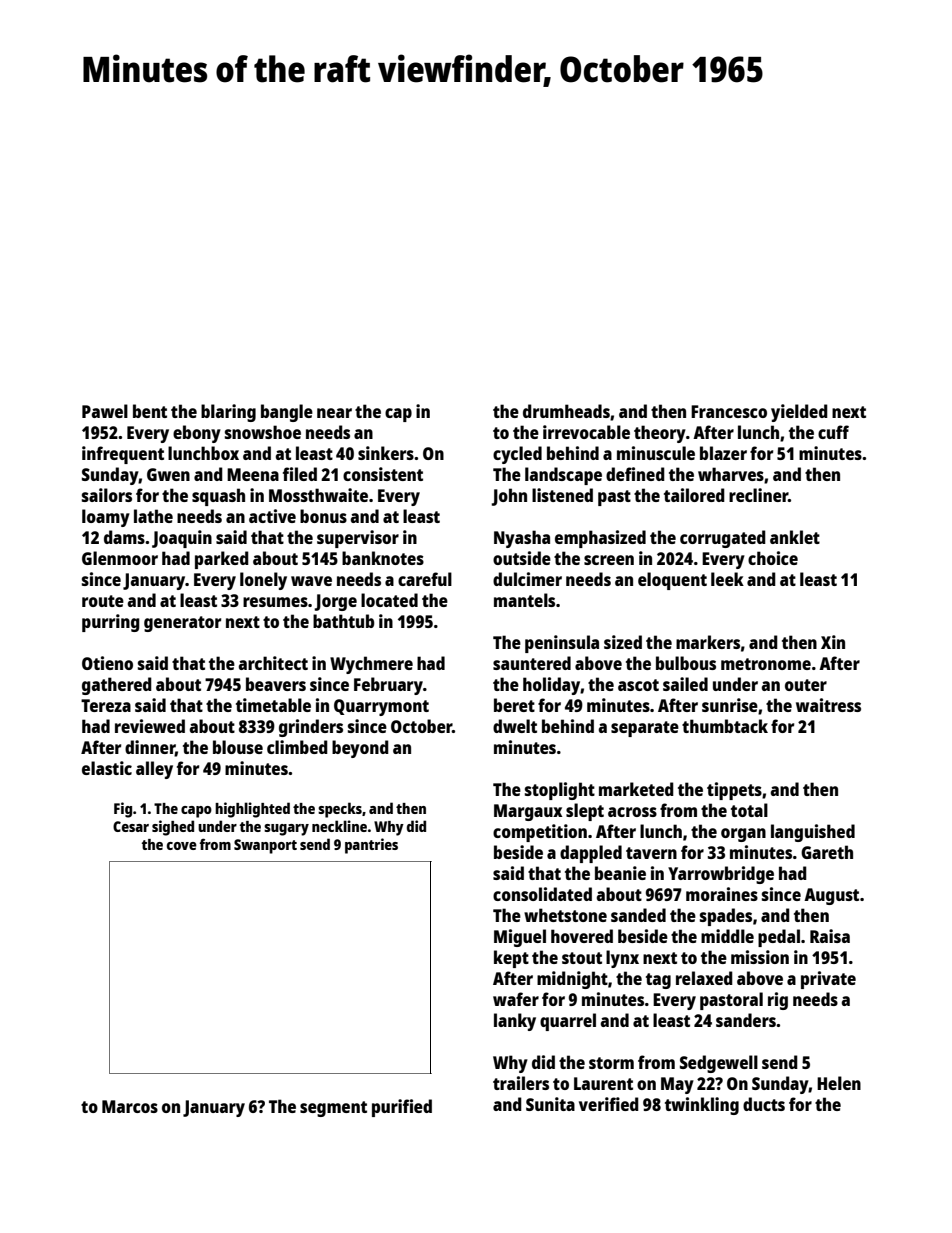 This image has height=1233, width=952. Describe the element at coordinates (799, 413) in the image. I see `yielded` at that location.
